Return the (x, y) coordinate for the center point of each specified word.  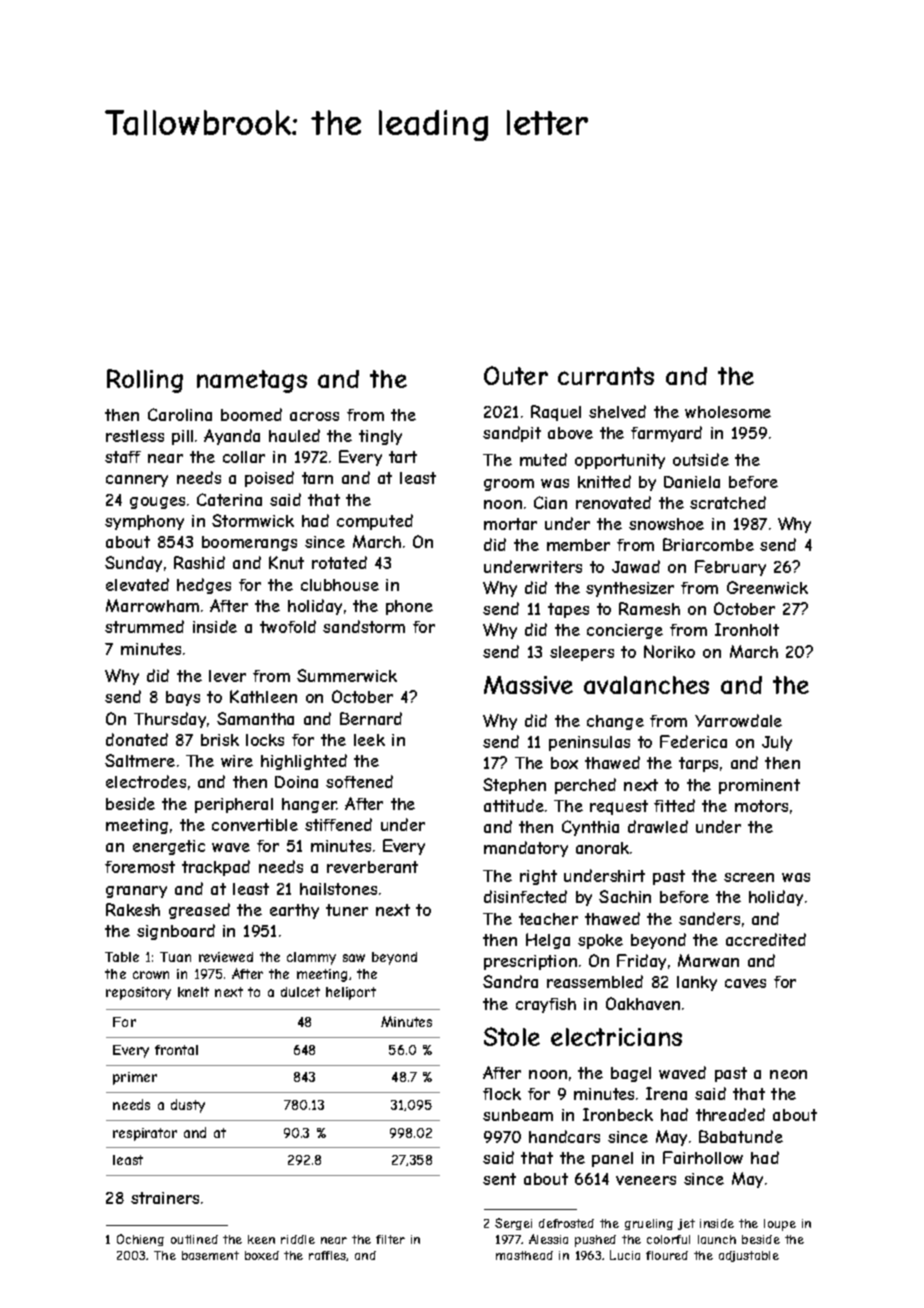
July (777, 743)
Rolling (145, 381)
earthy (294, 911)
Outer (516, 375)
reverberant (372, 867)
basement (210, 1255)
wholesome (728, 412)
